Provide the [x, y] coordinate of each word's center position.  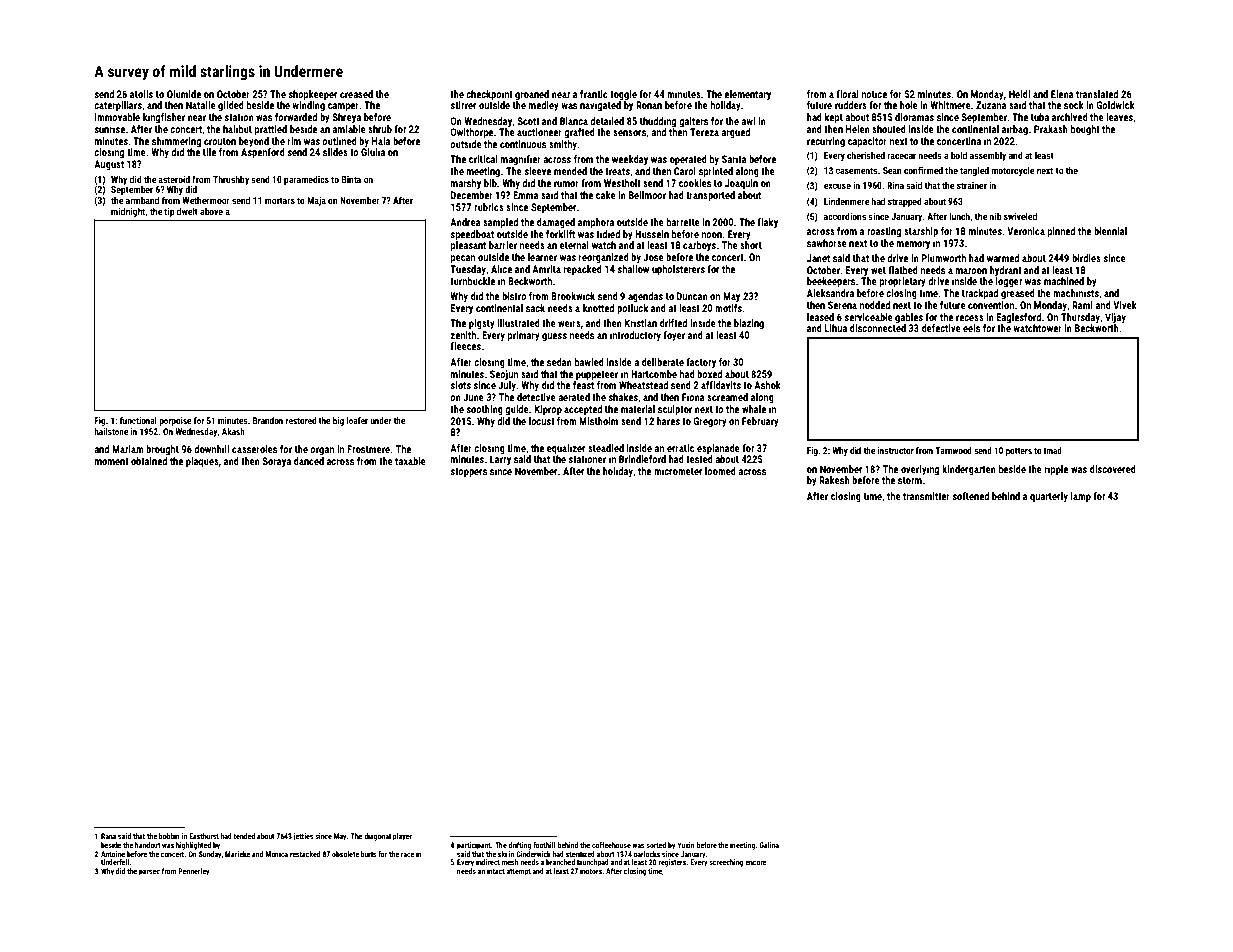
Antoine [113, 854]
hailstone [111, 431]
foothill [544, 845]
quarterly [1049, 497]
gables [909, 318]
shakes [623, 397]
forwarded [296, 117]
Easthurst [204, 836]
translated [1097, 94]
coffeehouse [611, 845]
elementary [747, 95]
